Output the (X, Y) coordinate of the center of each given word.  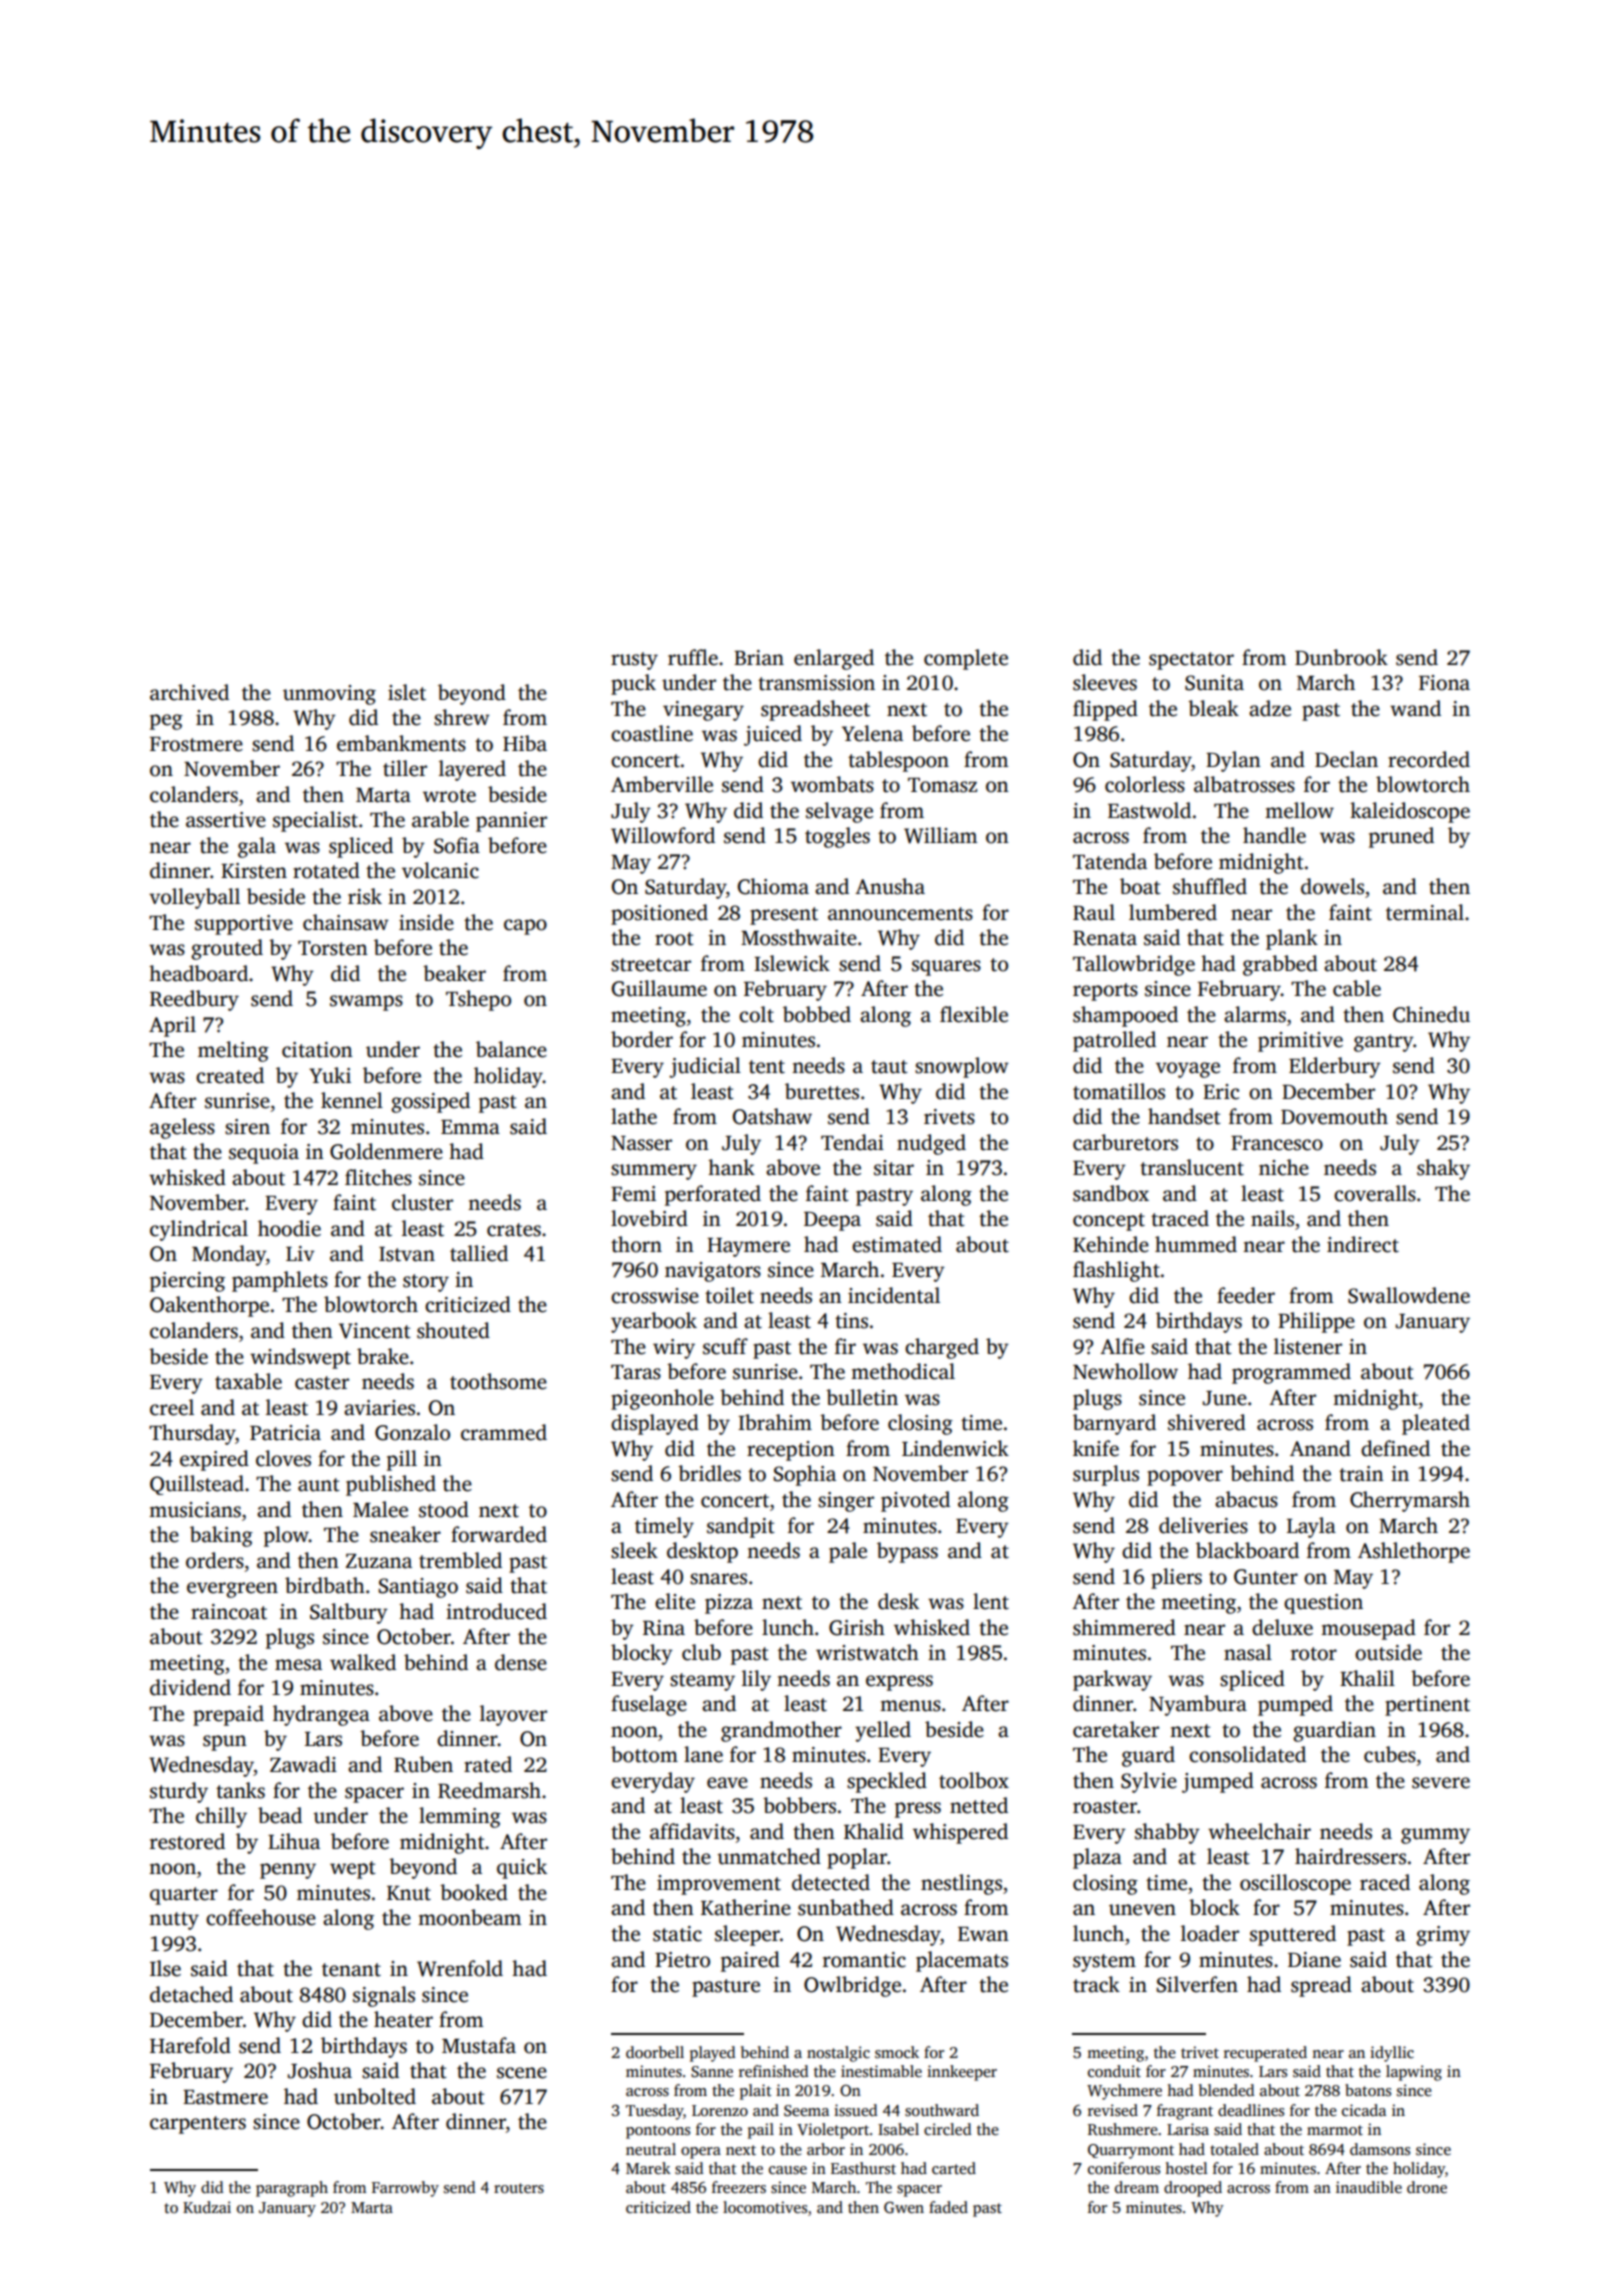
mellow (1299, 810)
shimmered (1124, 1627)
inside (426, 922)
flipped (1105, 710)
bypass (907, 1552)
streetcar (651, 965)
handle (1274, 835)
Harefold (190, 2045)
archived (189, 692)
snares (718, 1579)
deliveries (1203, 1525)
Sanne (712, 2072)
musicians (195, 1510)
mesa (298, 1665)
